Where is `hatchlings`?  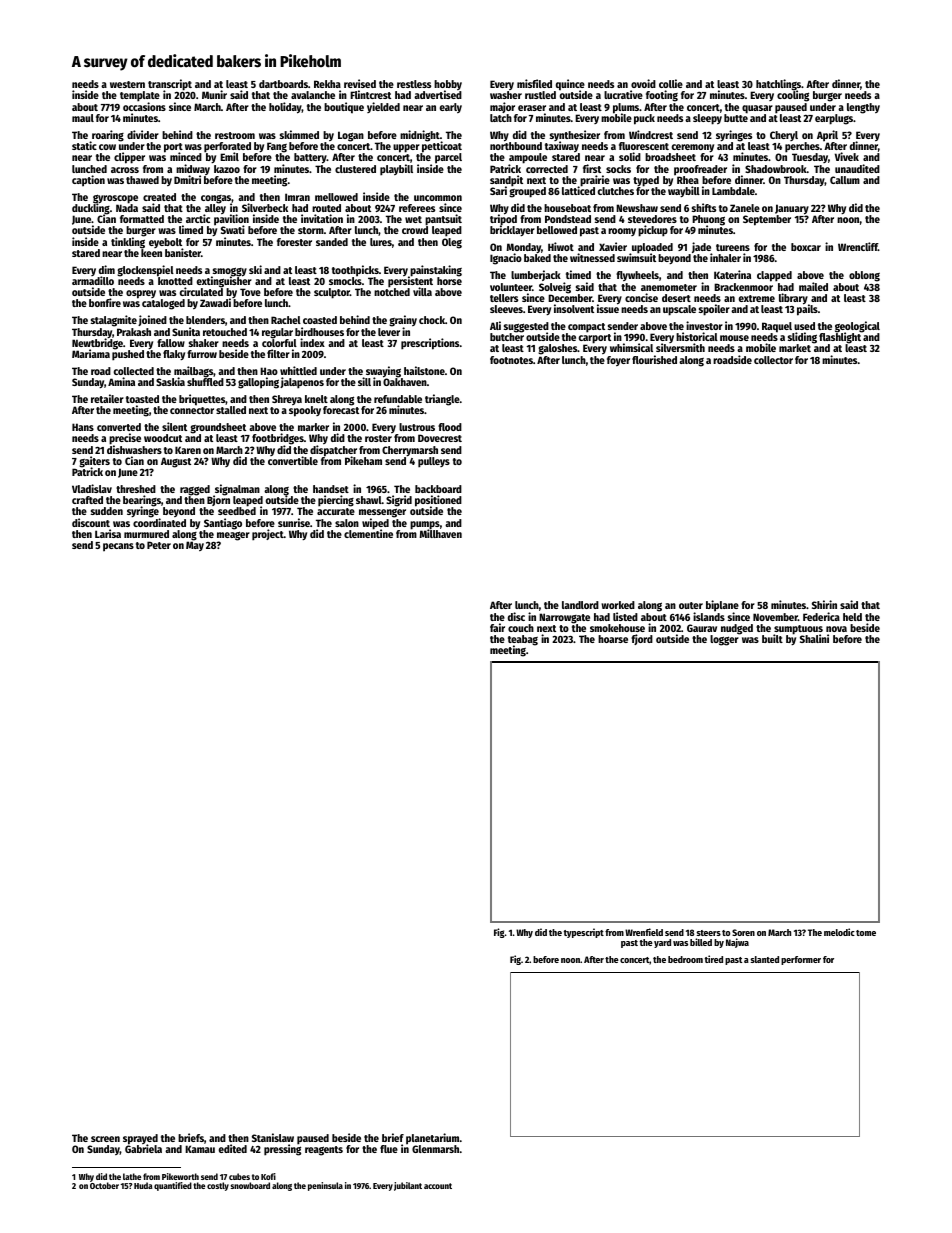 hatchlings is located at coordinates (778, 85).
